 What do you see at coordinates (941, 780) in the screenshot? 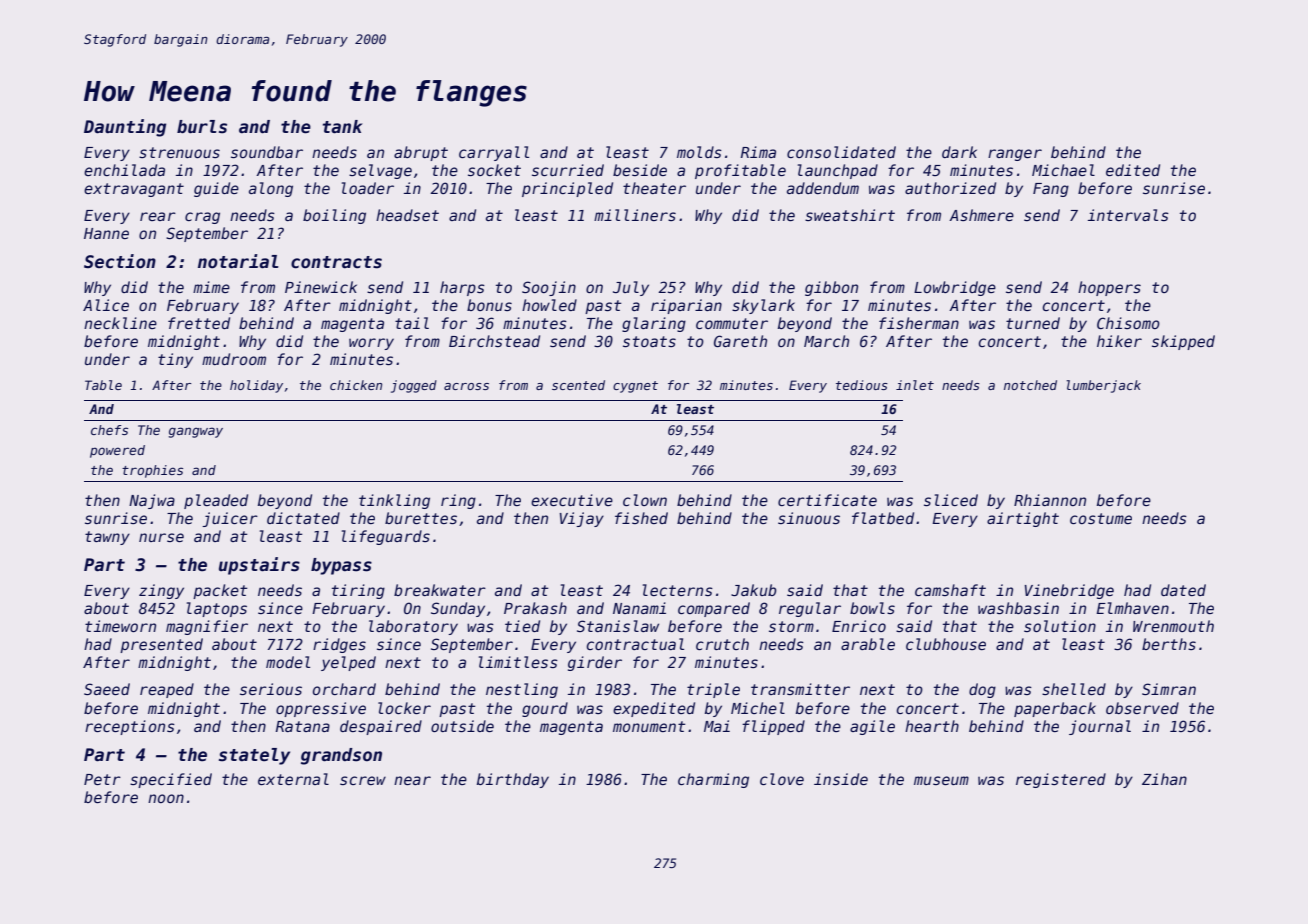
I see `museum` at bounding box center [941, 780].
